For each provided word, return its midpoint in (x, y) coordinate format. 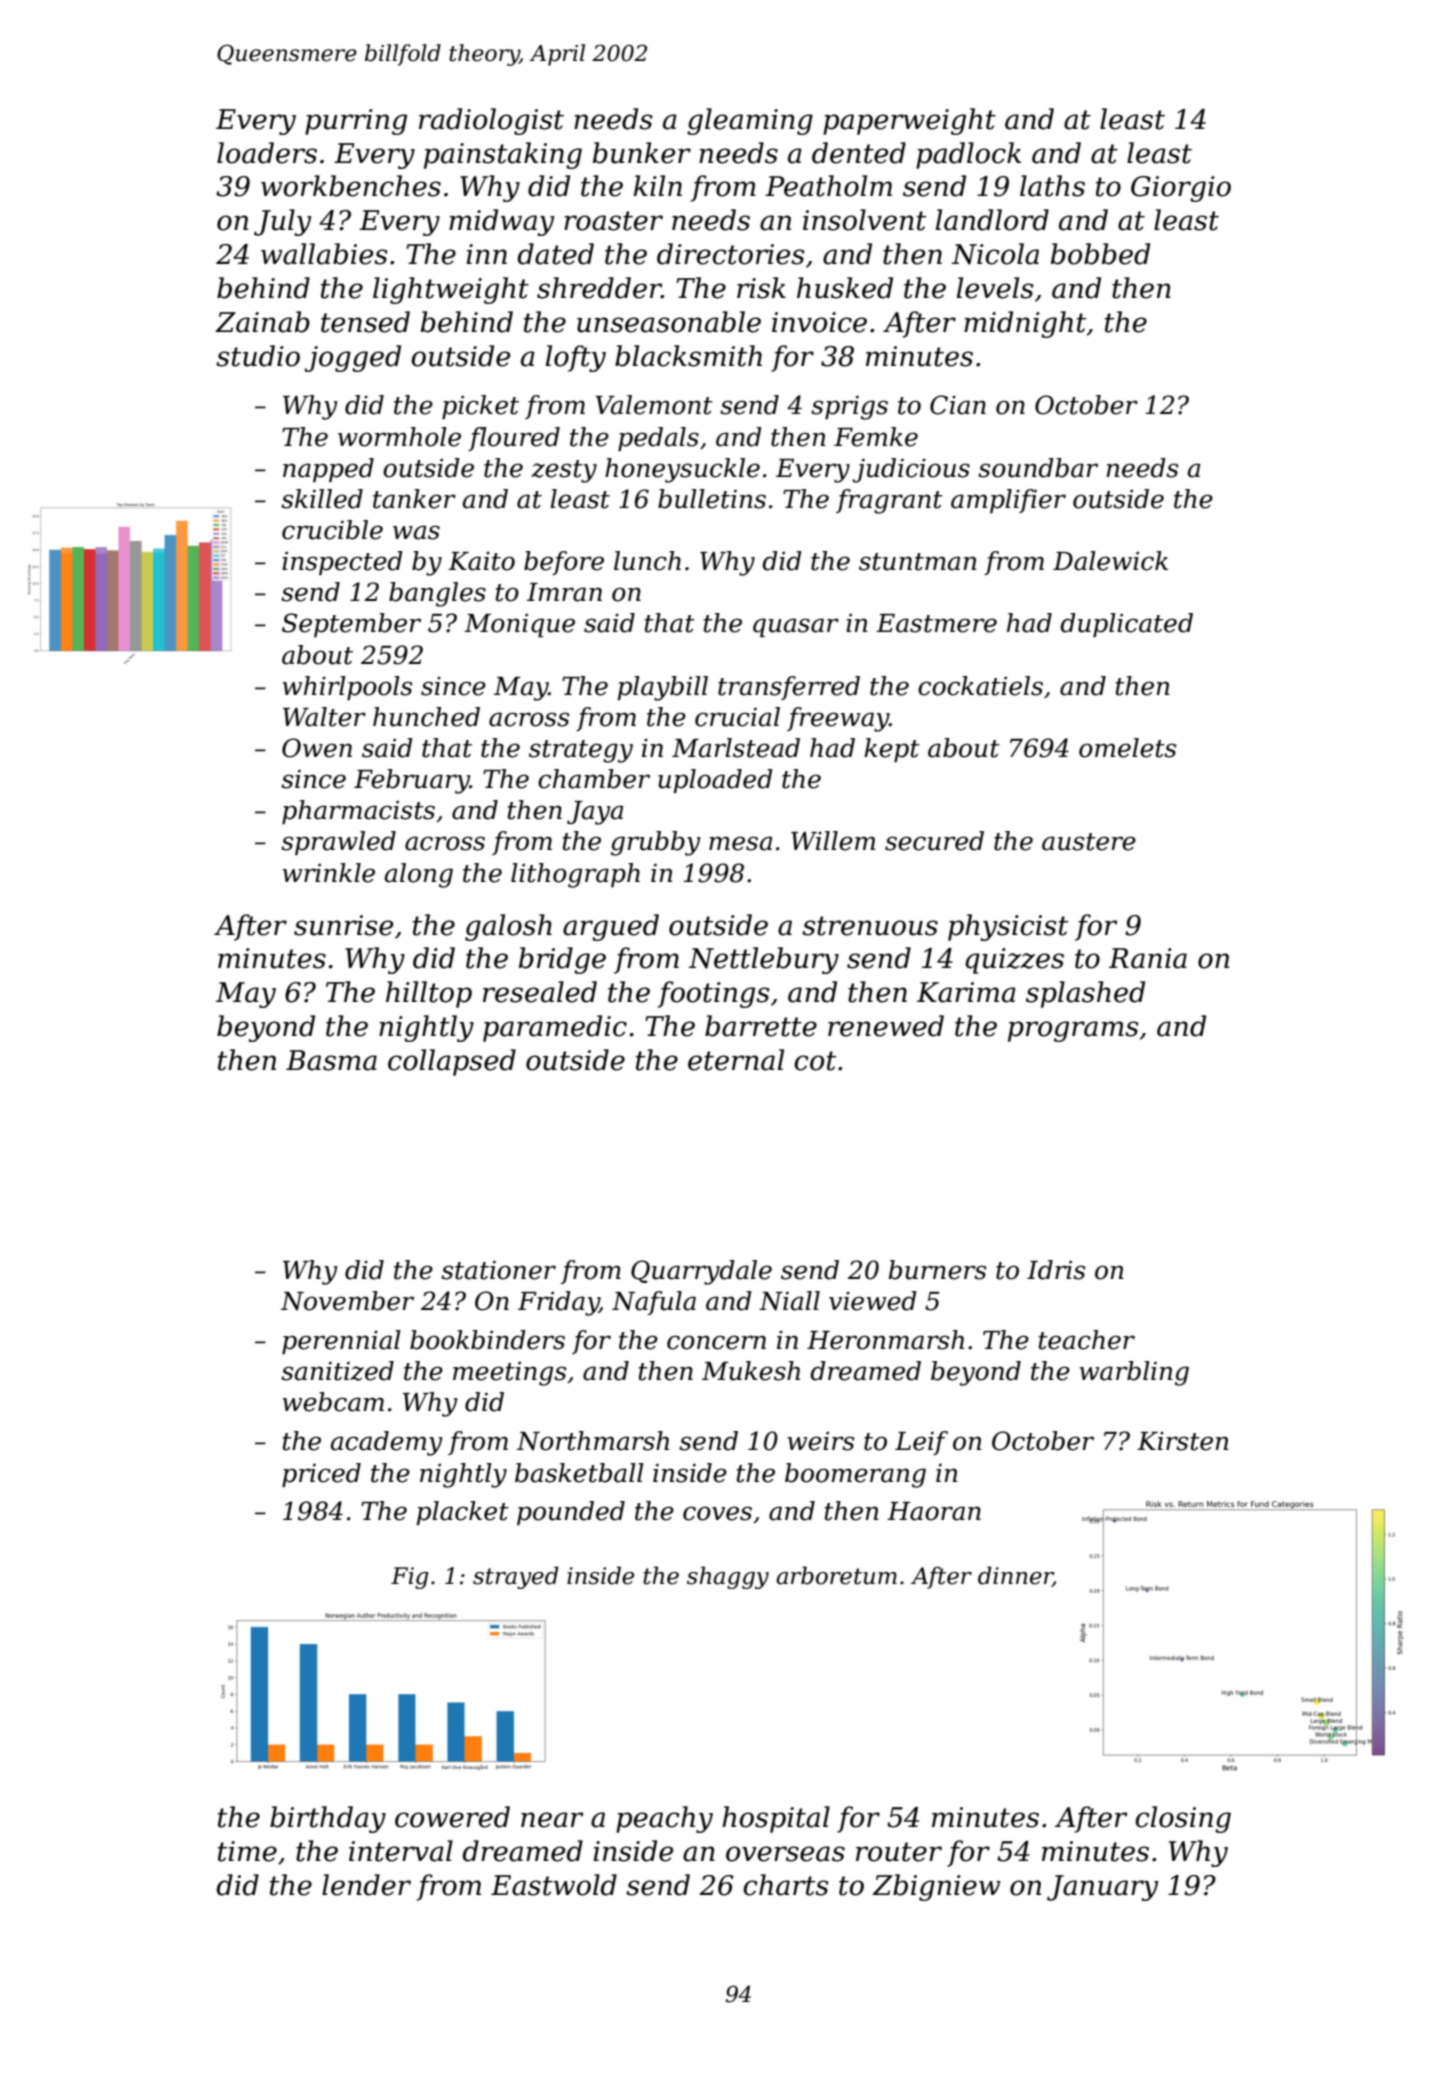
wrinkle (329, 873)
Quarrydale (701, 1272)
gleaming (750, 121)
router (899, 1852)
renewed (886, 1026)
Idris (1056, 1270)
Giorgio (1181, 189)
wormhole (399, 437)
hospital (776, 1819)
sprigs (849, 407)
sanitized (337, 1371)
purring (356, 122)
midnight (1025, 324)
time (247, 1851)
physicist (1008, 927)
